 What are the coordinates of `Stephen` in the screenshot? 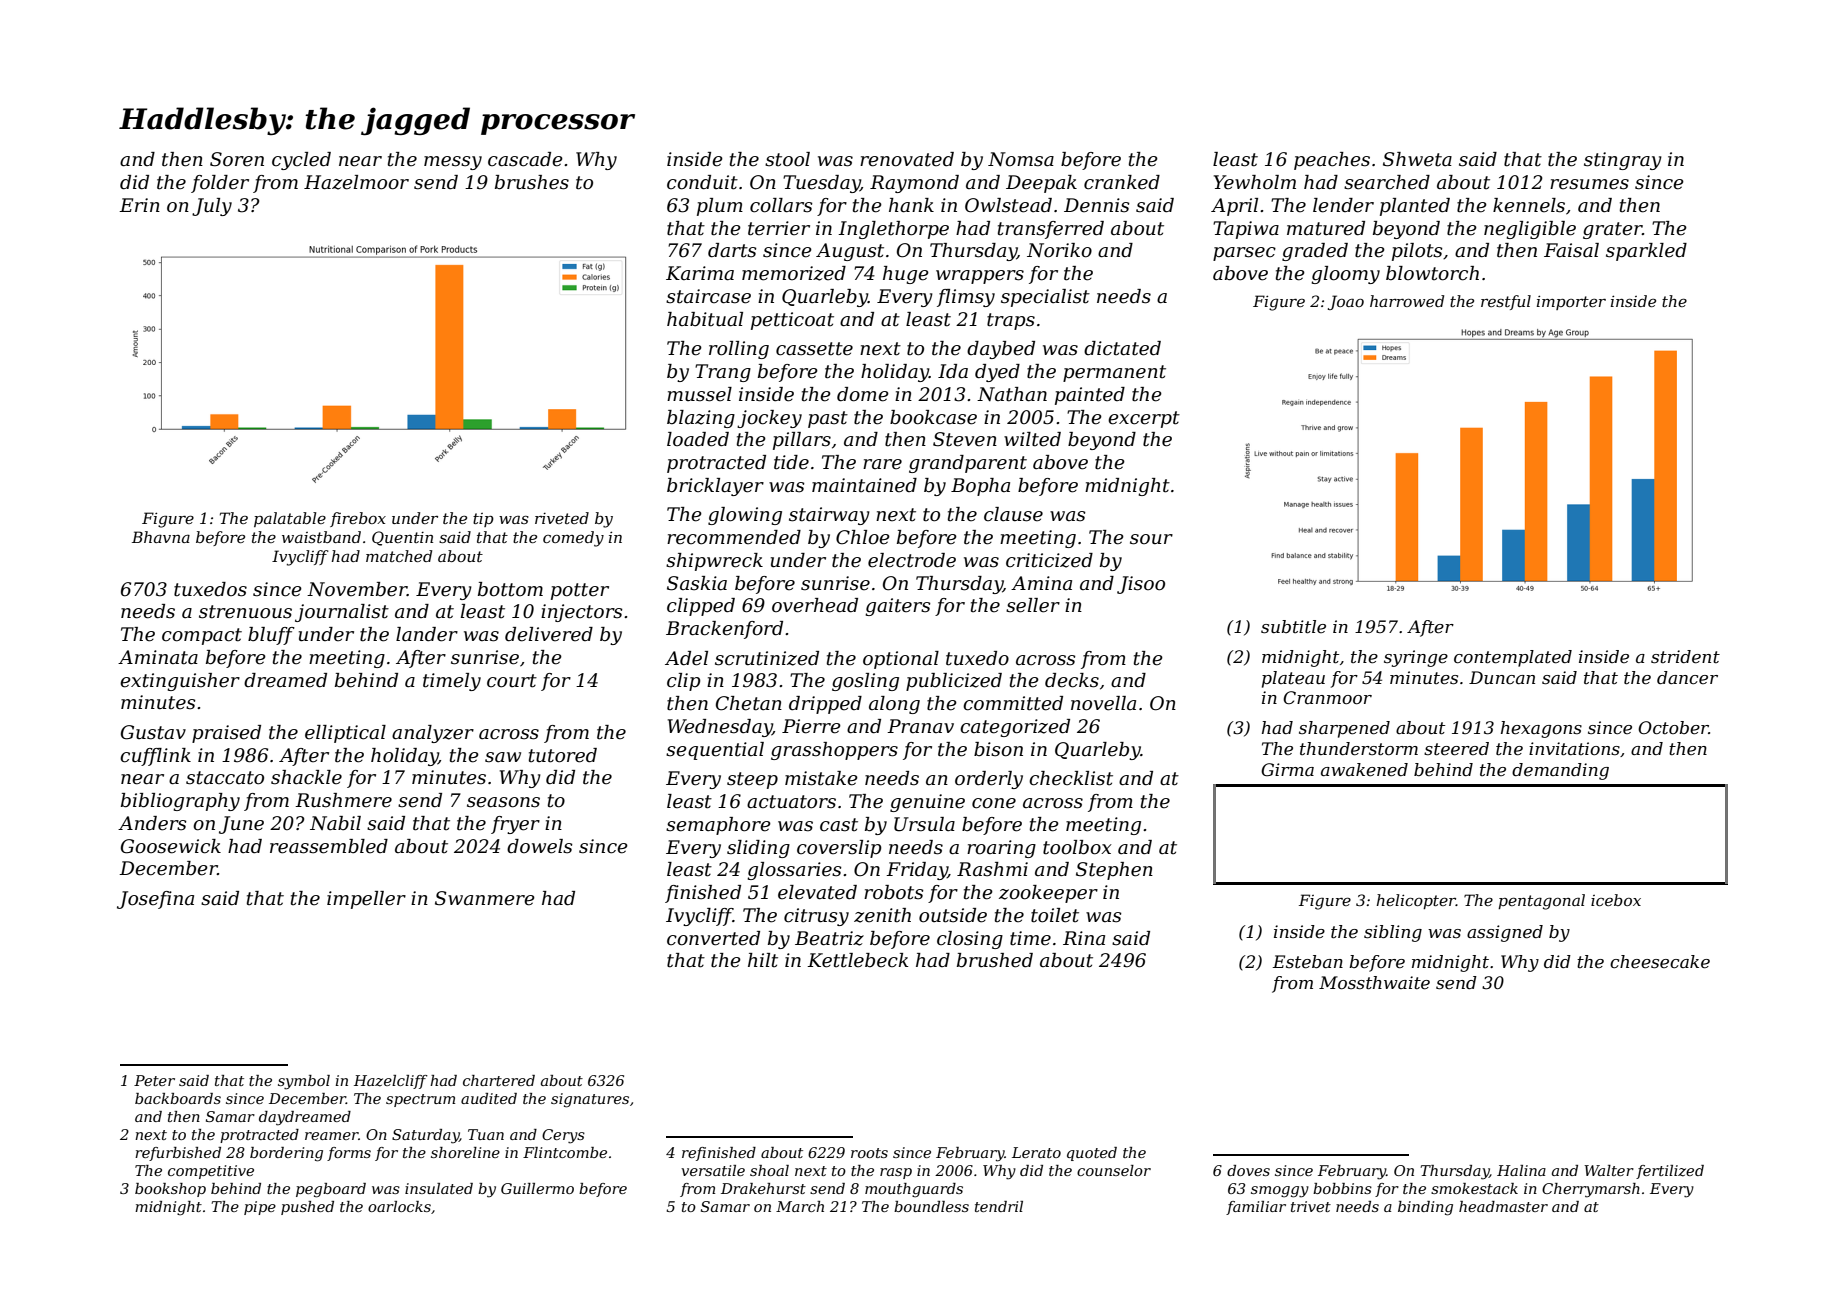 It's located at (1114, 871).
